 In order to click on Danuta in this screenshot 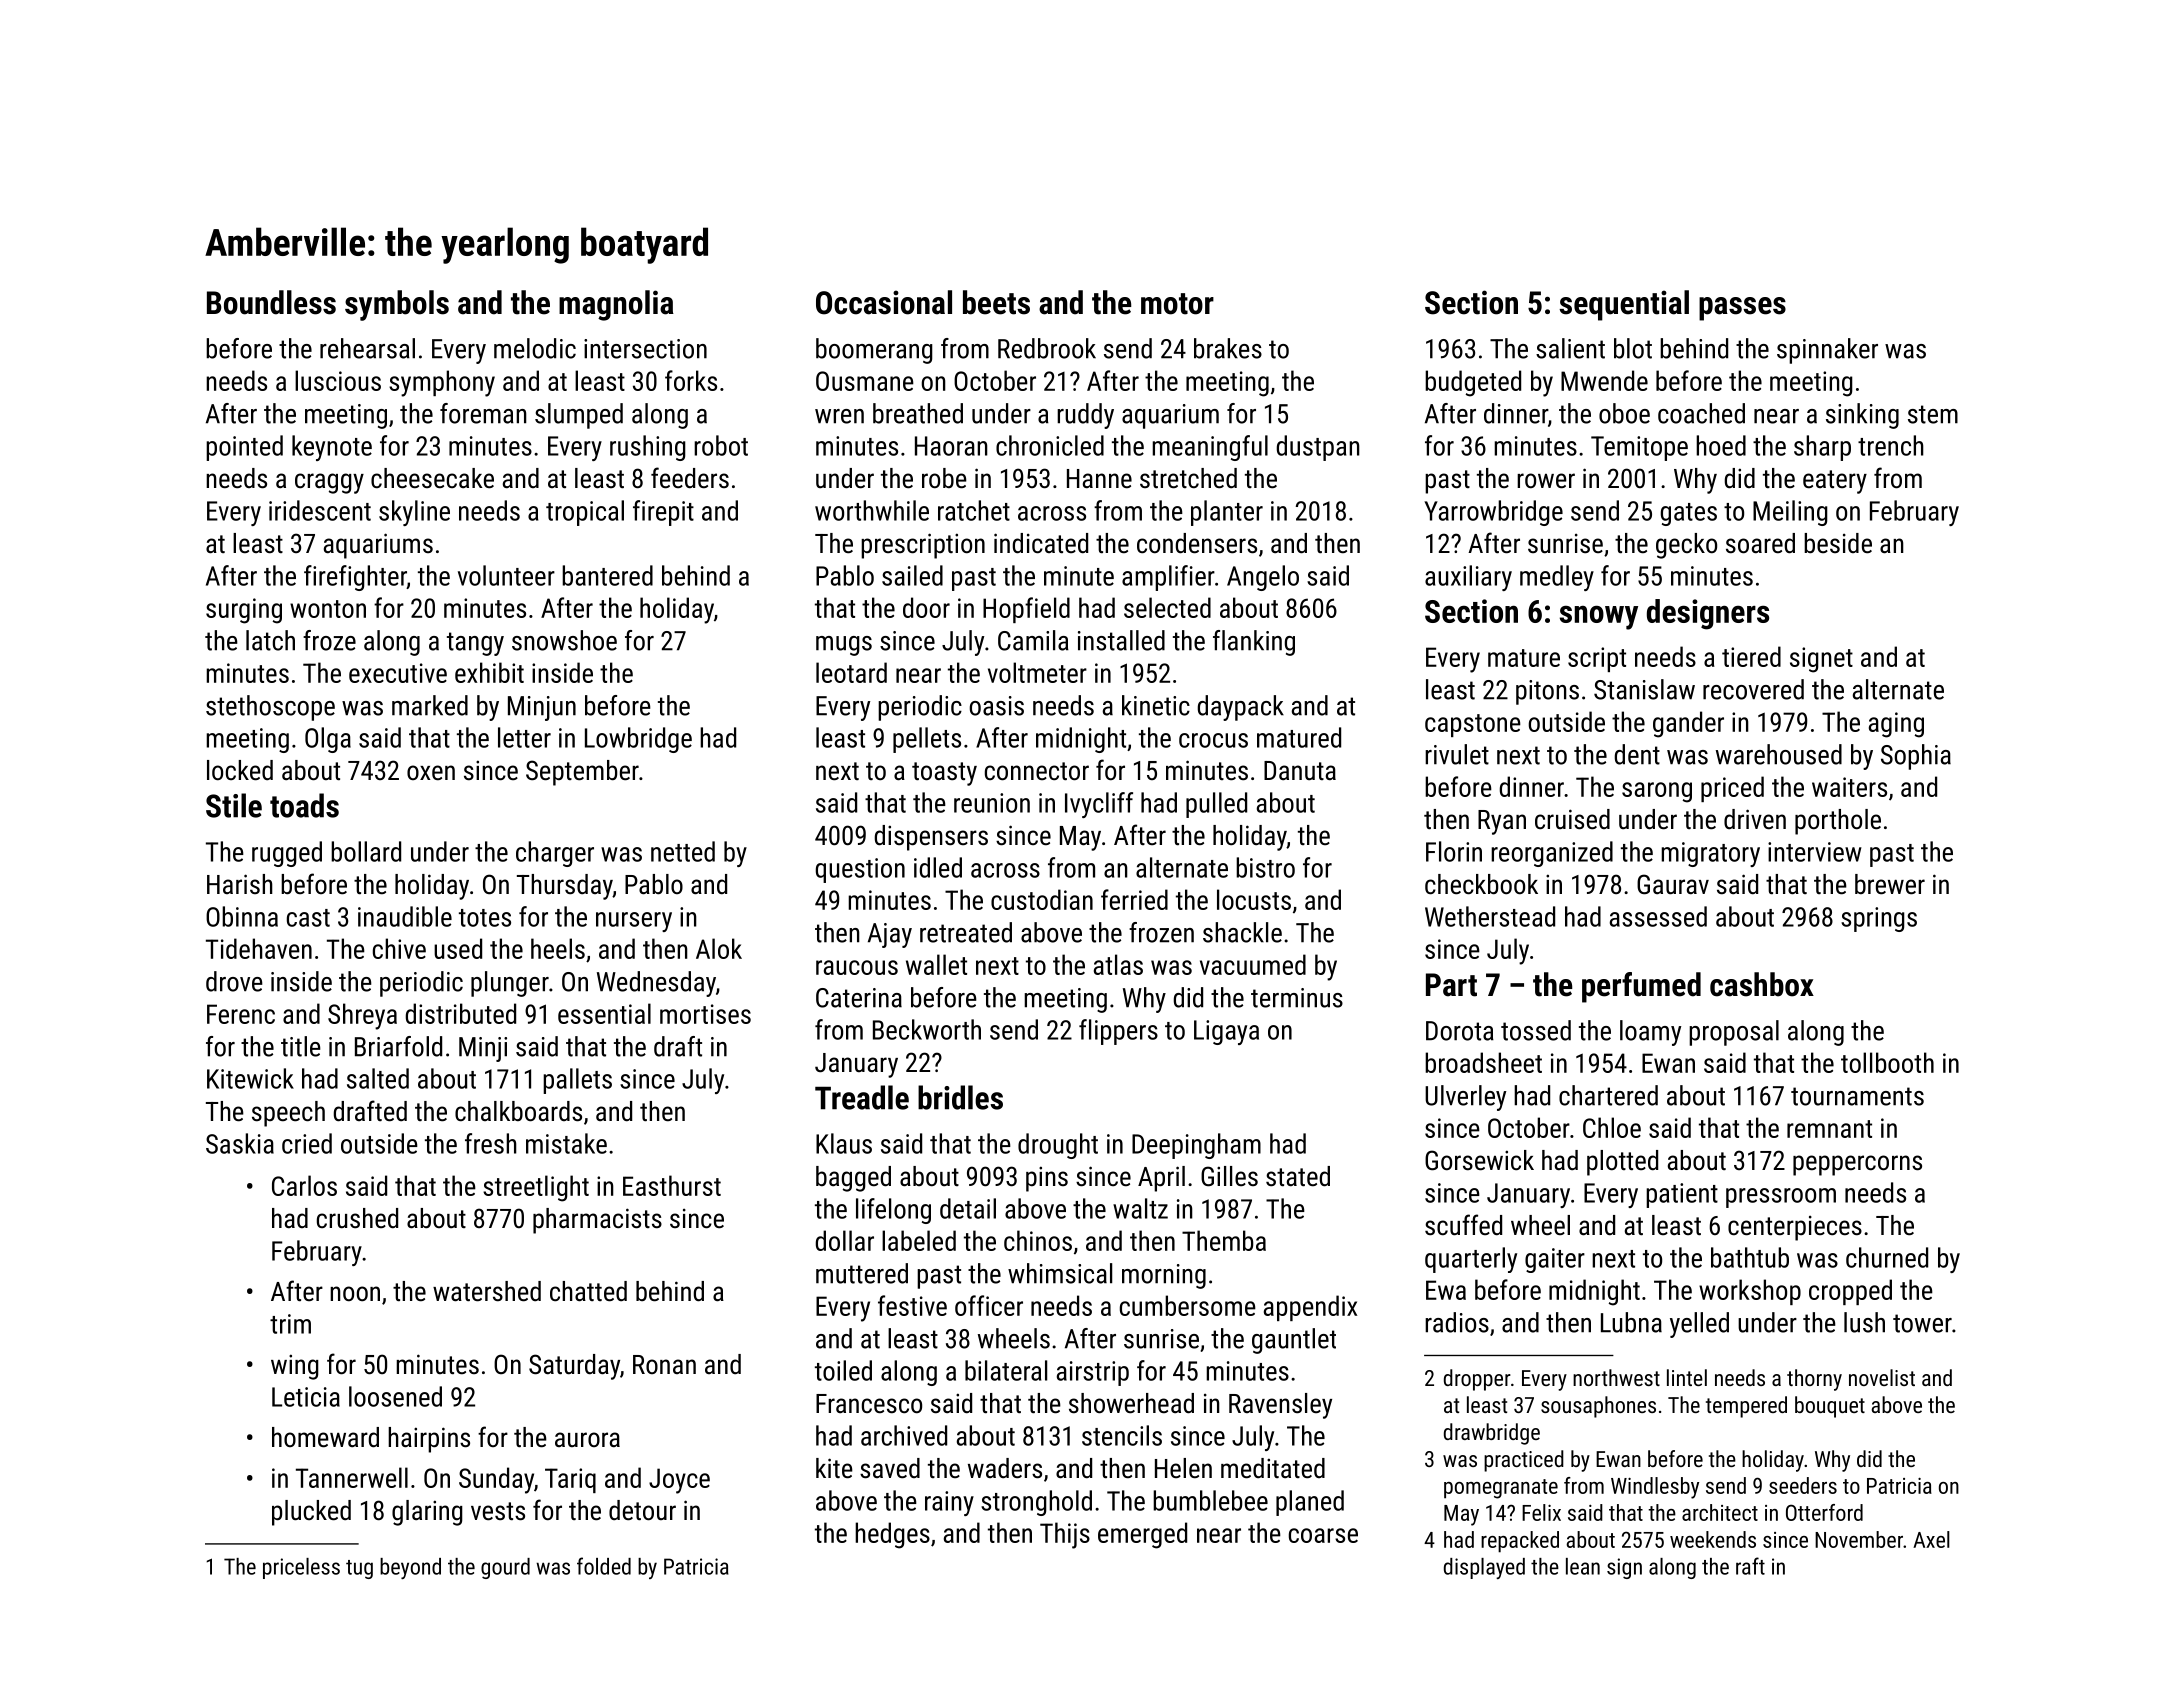, I will do `click(1300, 770)`.
